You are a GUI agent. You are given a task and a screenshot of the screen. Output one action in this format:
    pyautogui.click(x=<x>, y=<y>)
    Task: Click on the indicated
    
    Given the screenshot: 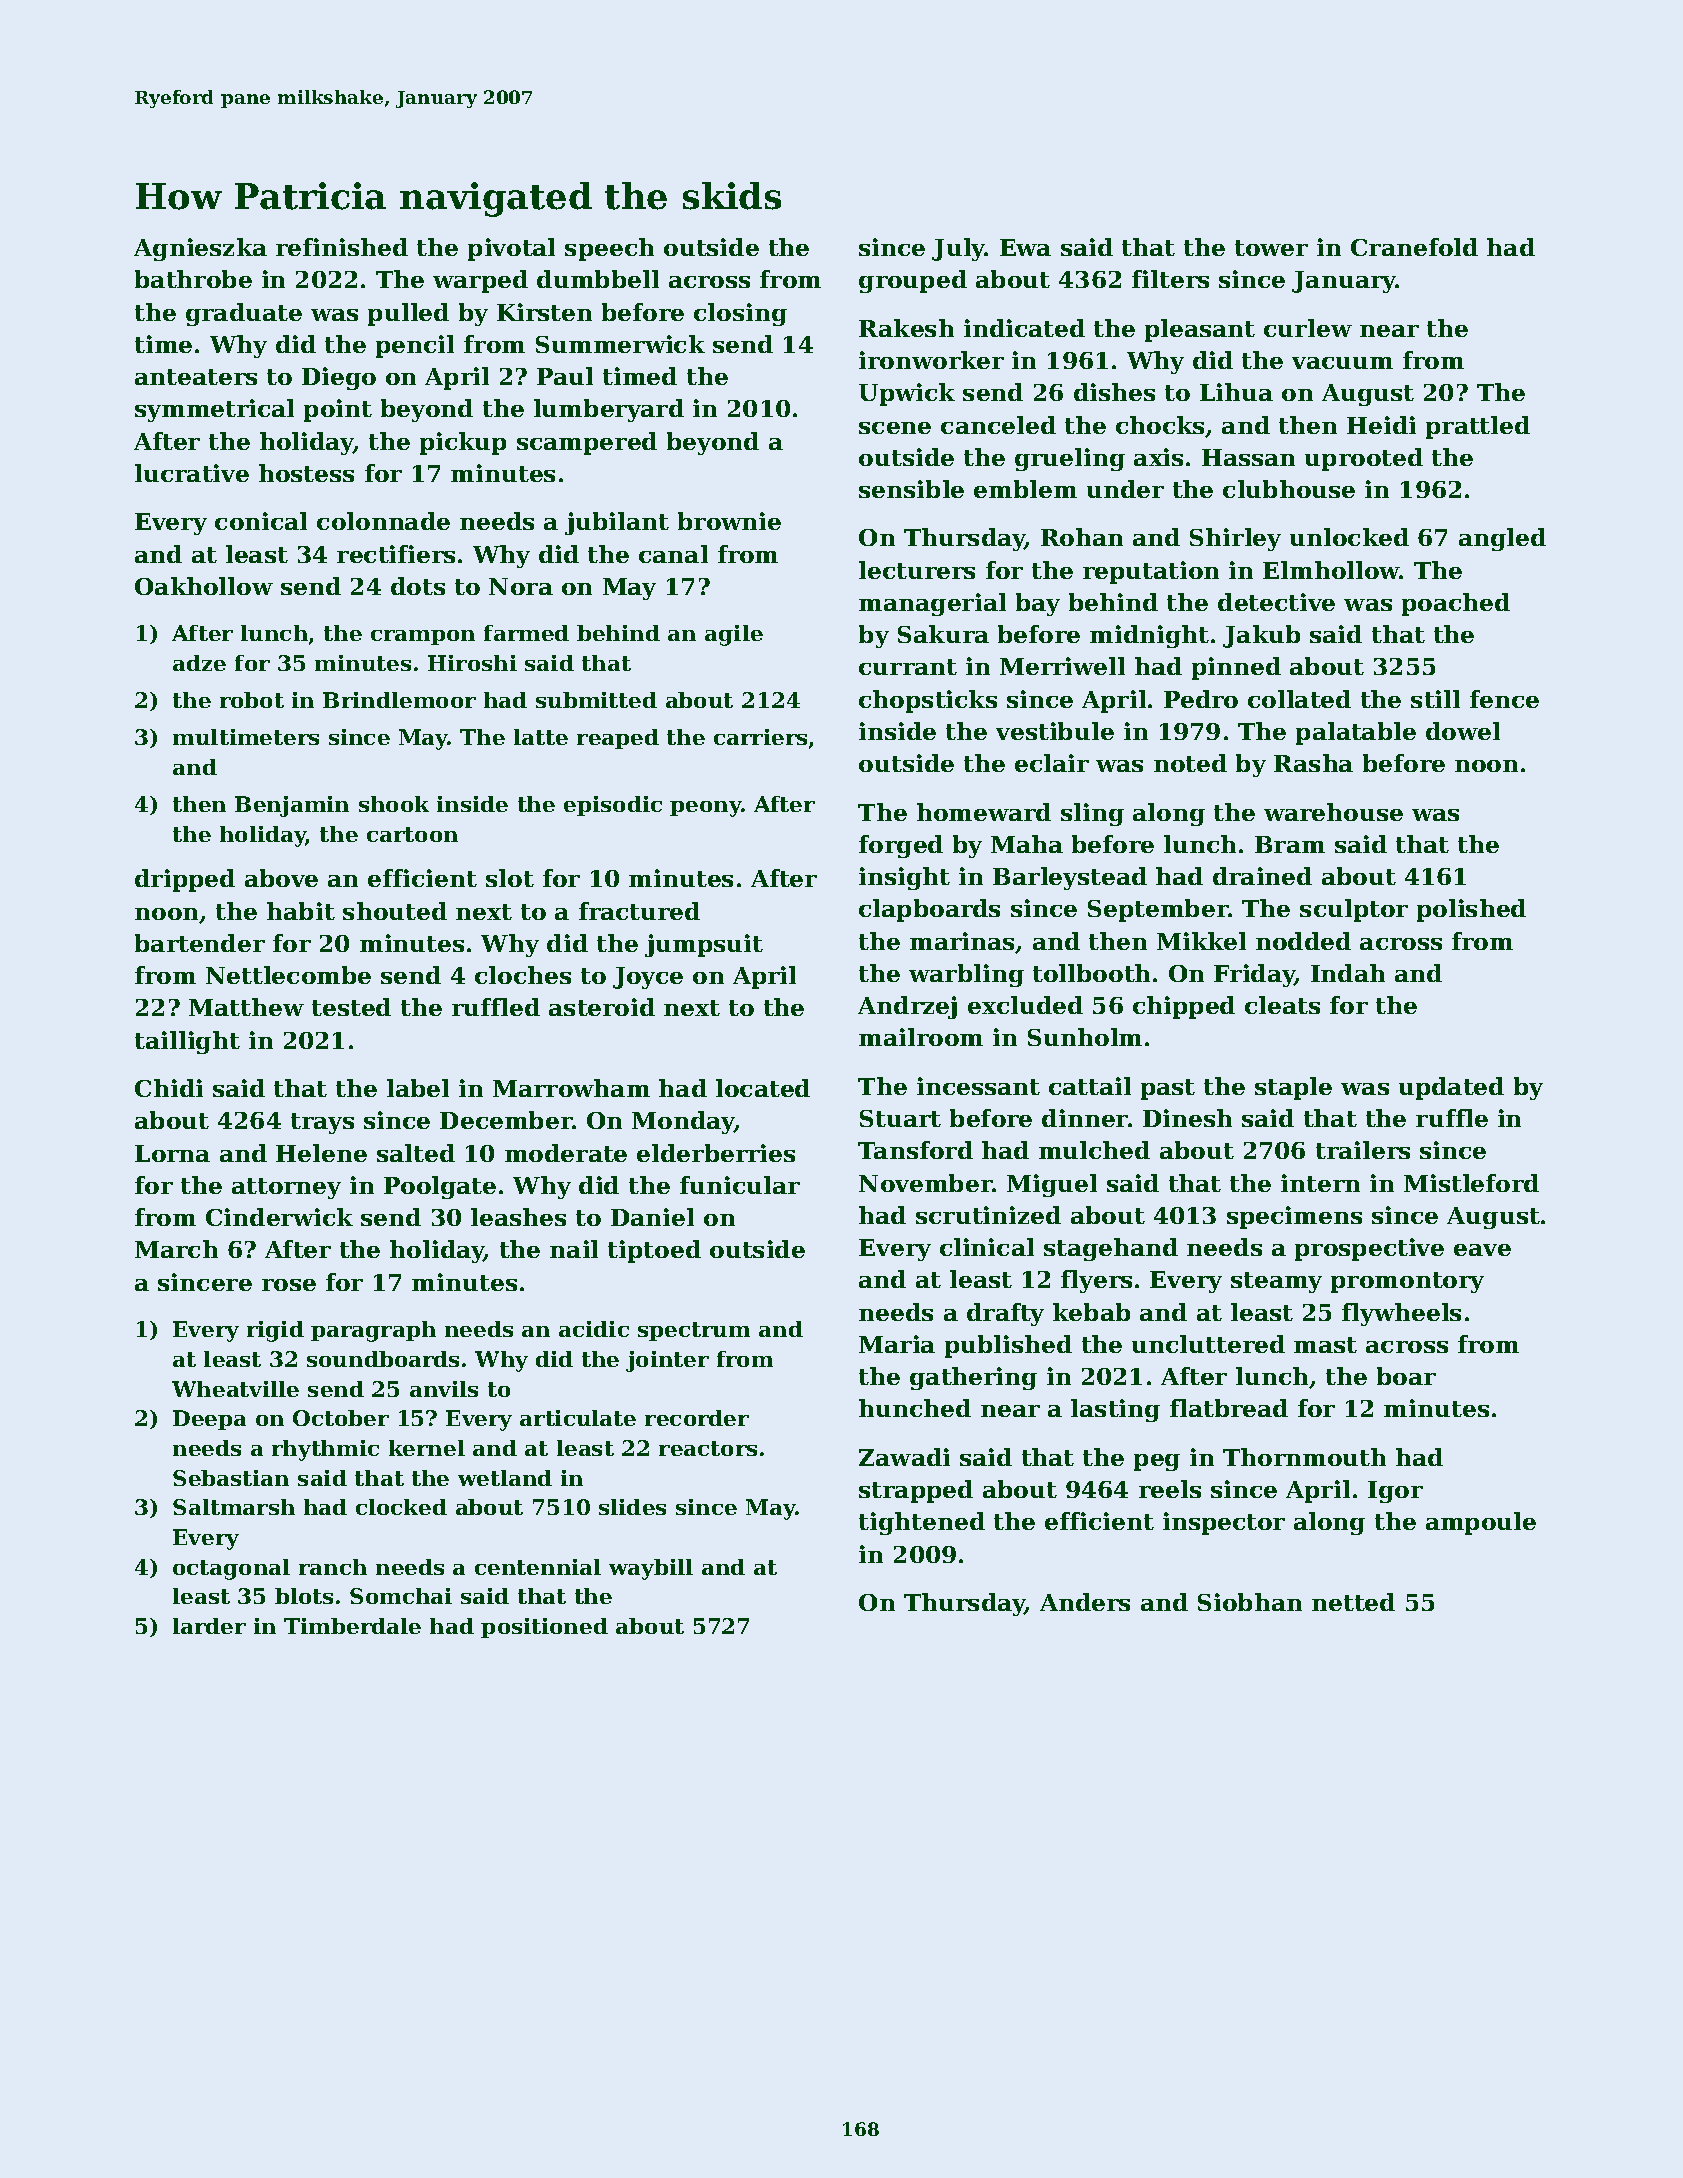 What is the action you would take?
    pyautogui.click(x=1024, y=328)
